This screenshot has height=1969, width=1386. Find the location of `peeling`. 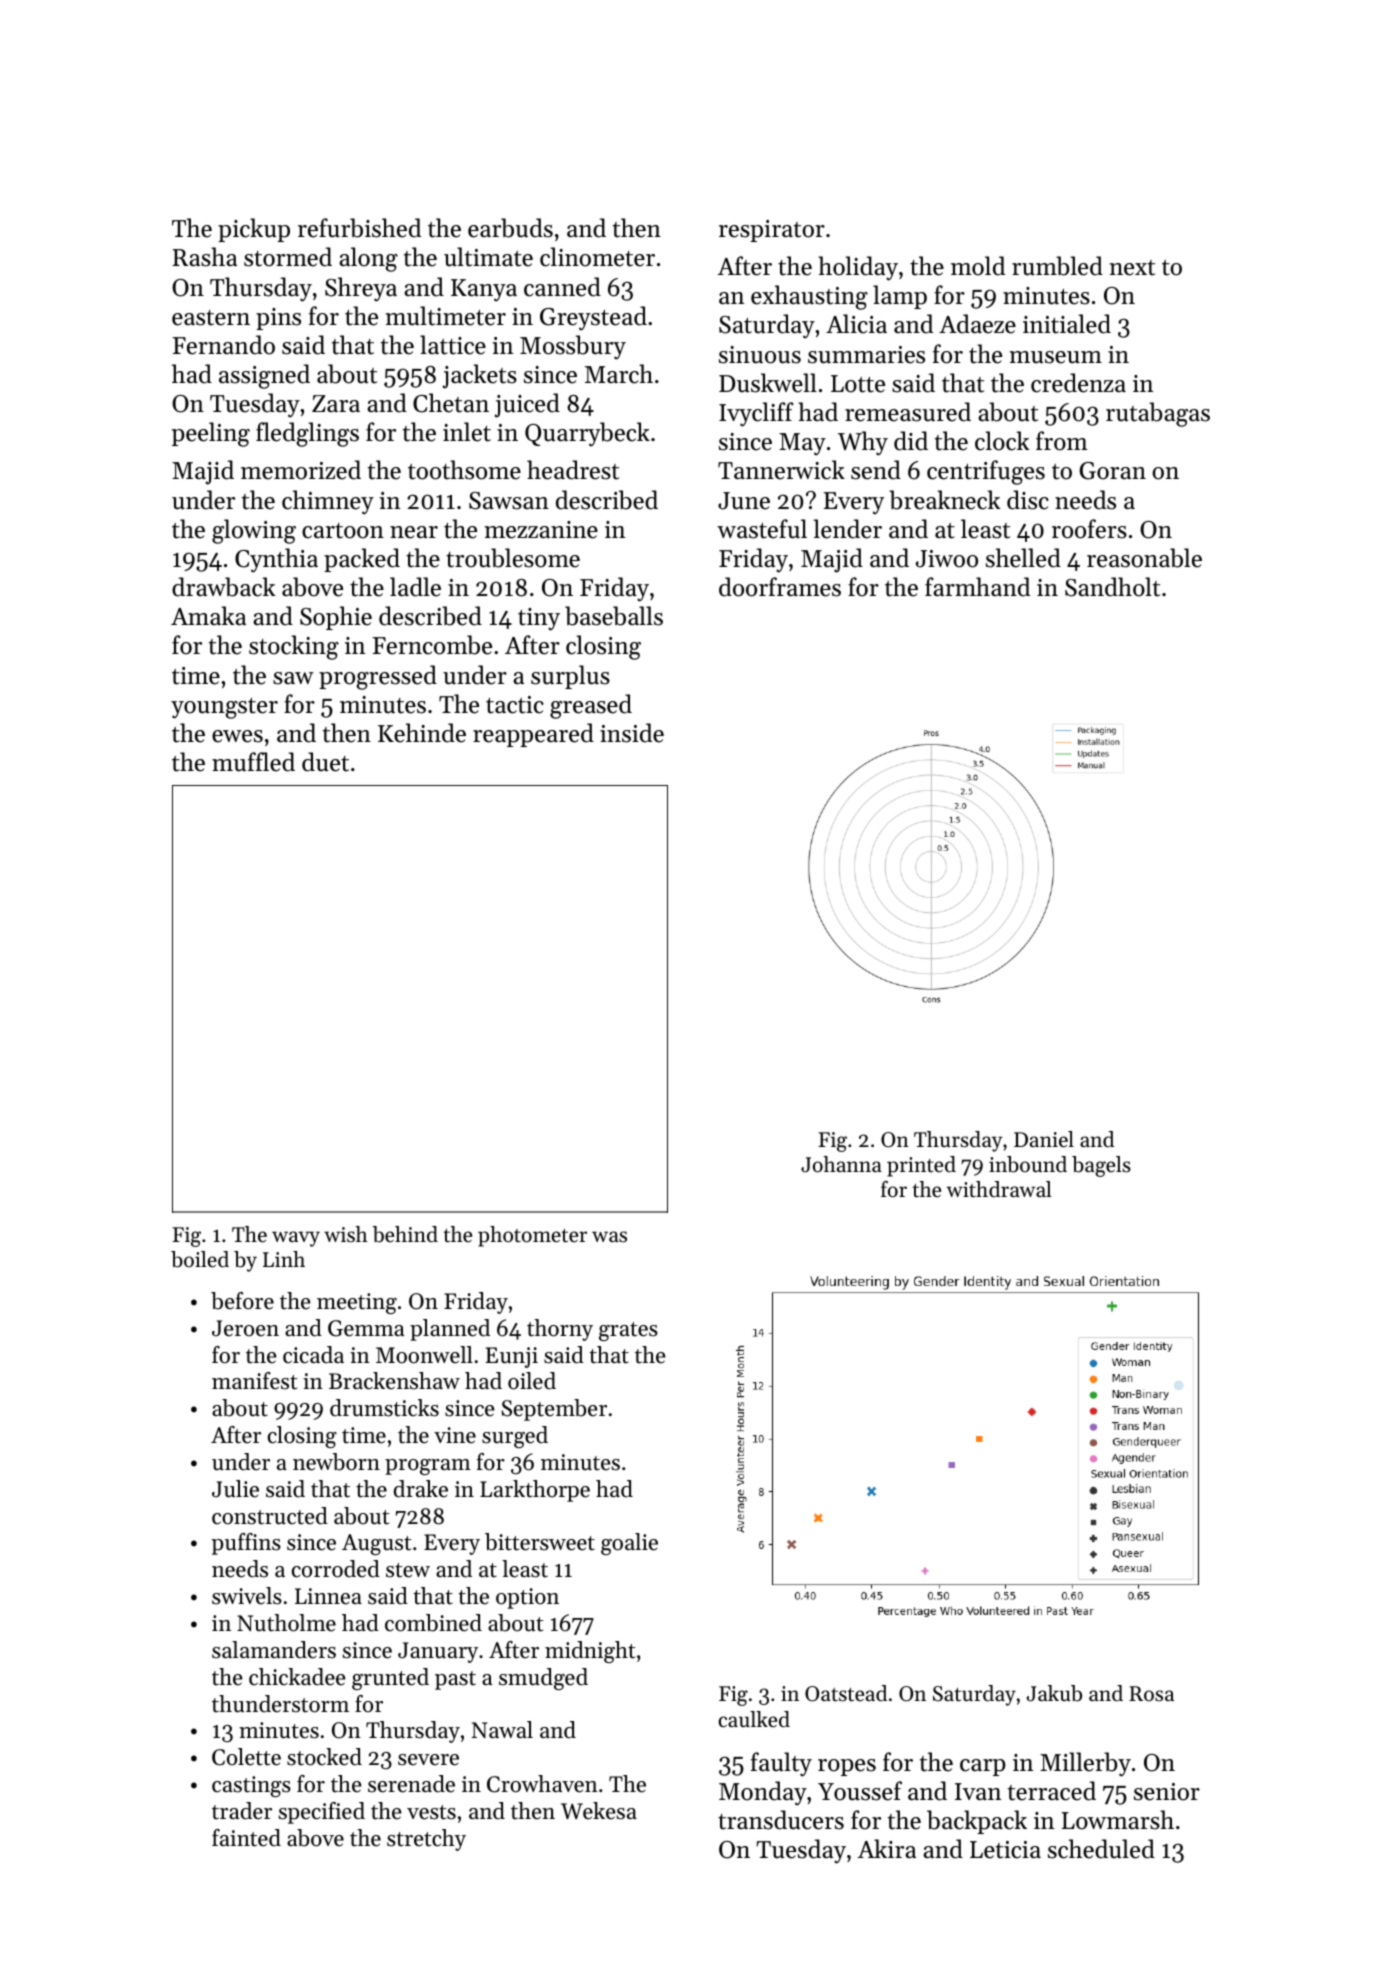

peeling is located at coordinates (211, 434).
